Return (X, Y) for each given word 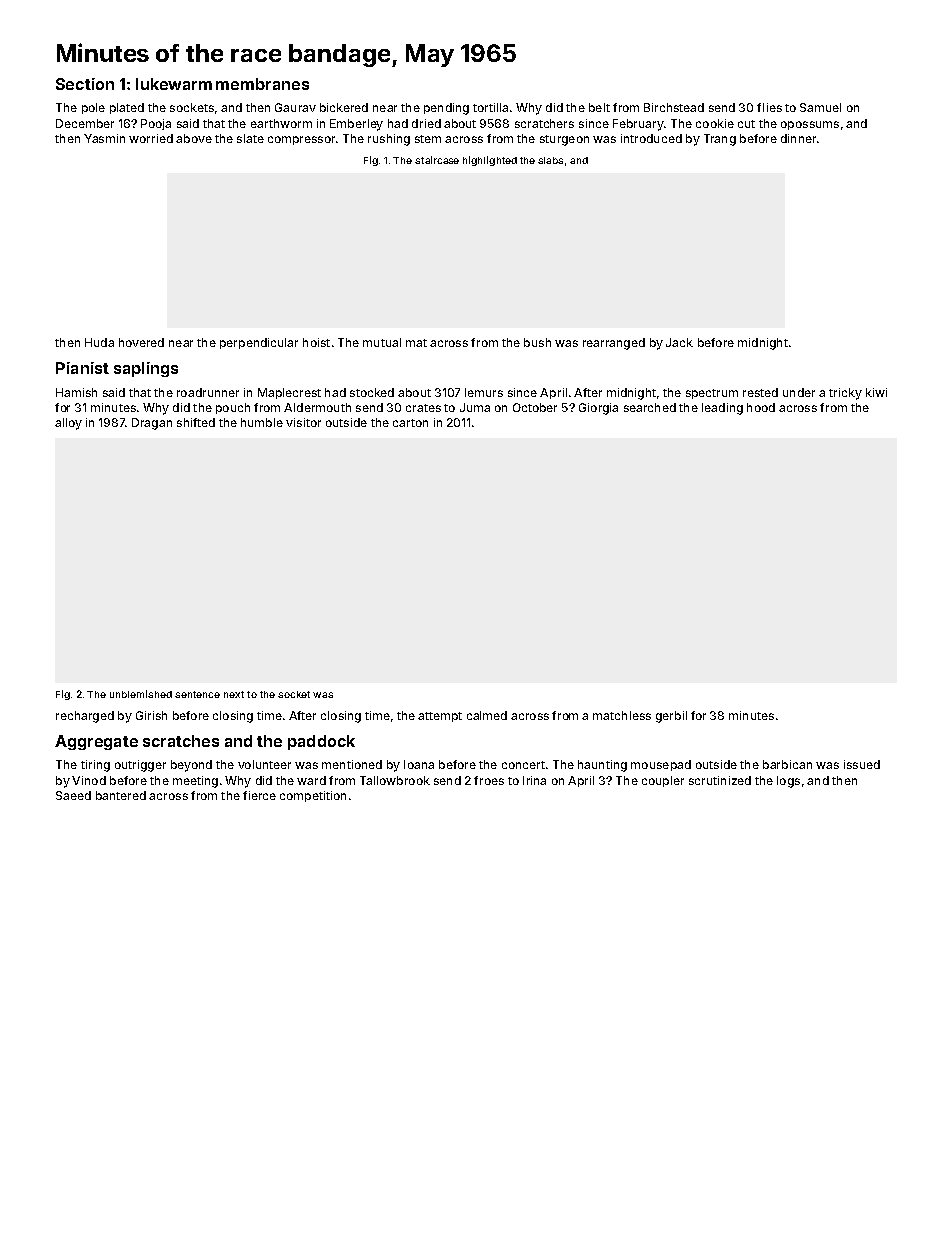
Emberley (356, 125)
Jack (679, 342)
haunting (602, 766)
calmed (487, 715)
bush (537, 342)
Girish (151, 715)
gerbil (671, 717)
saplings (146, 369)
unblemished (141, 694)
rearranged (614, 344)
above (194, 138)
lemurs (484, 392)
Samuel (820, 107)
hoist (316, 342)
